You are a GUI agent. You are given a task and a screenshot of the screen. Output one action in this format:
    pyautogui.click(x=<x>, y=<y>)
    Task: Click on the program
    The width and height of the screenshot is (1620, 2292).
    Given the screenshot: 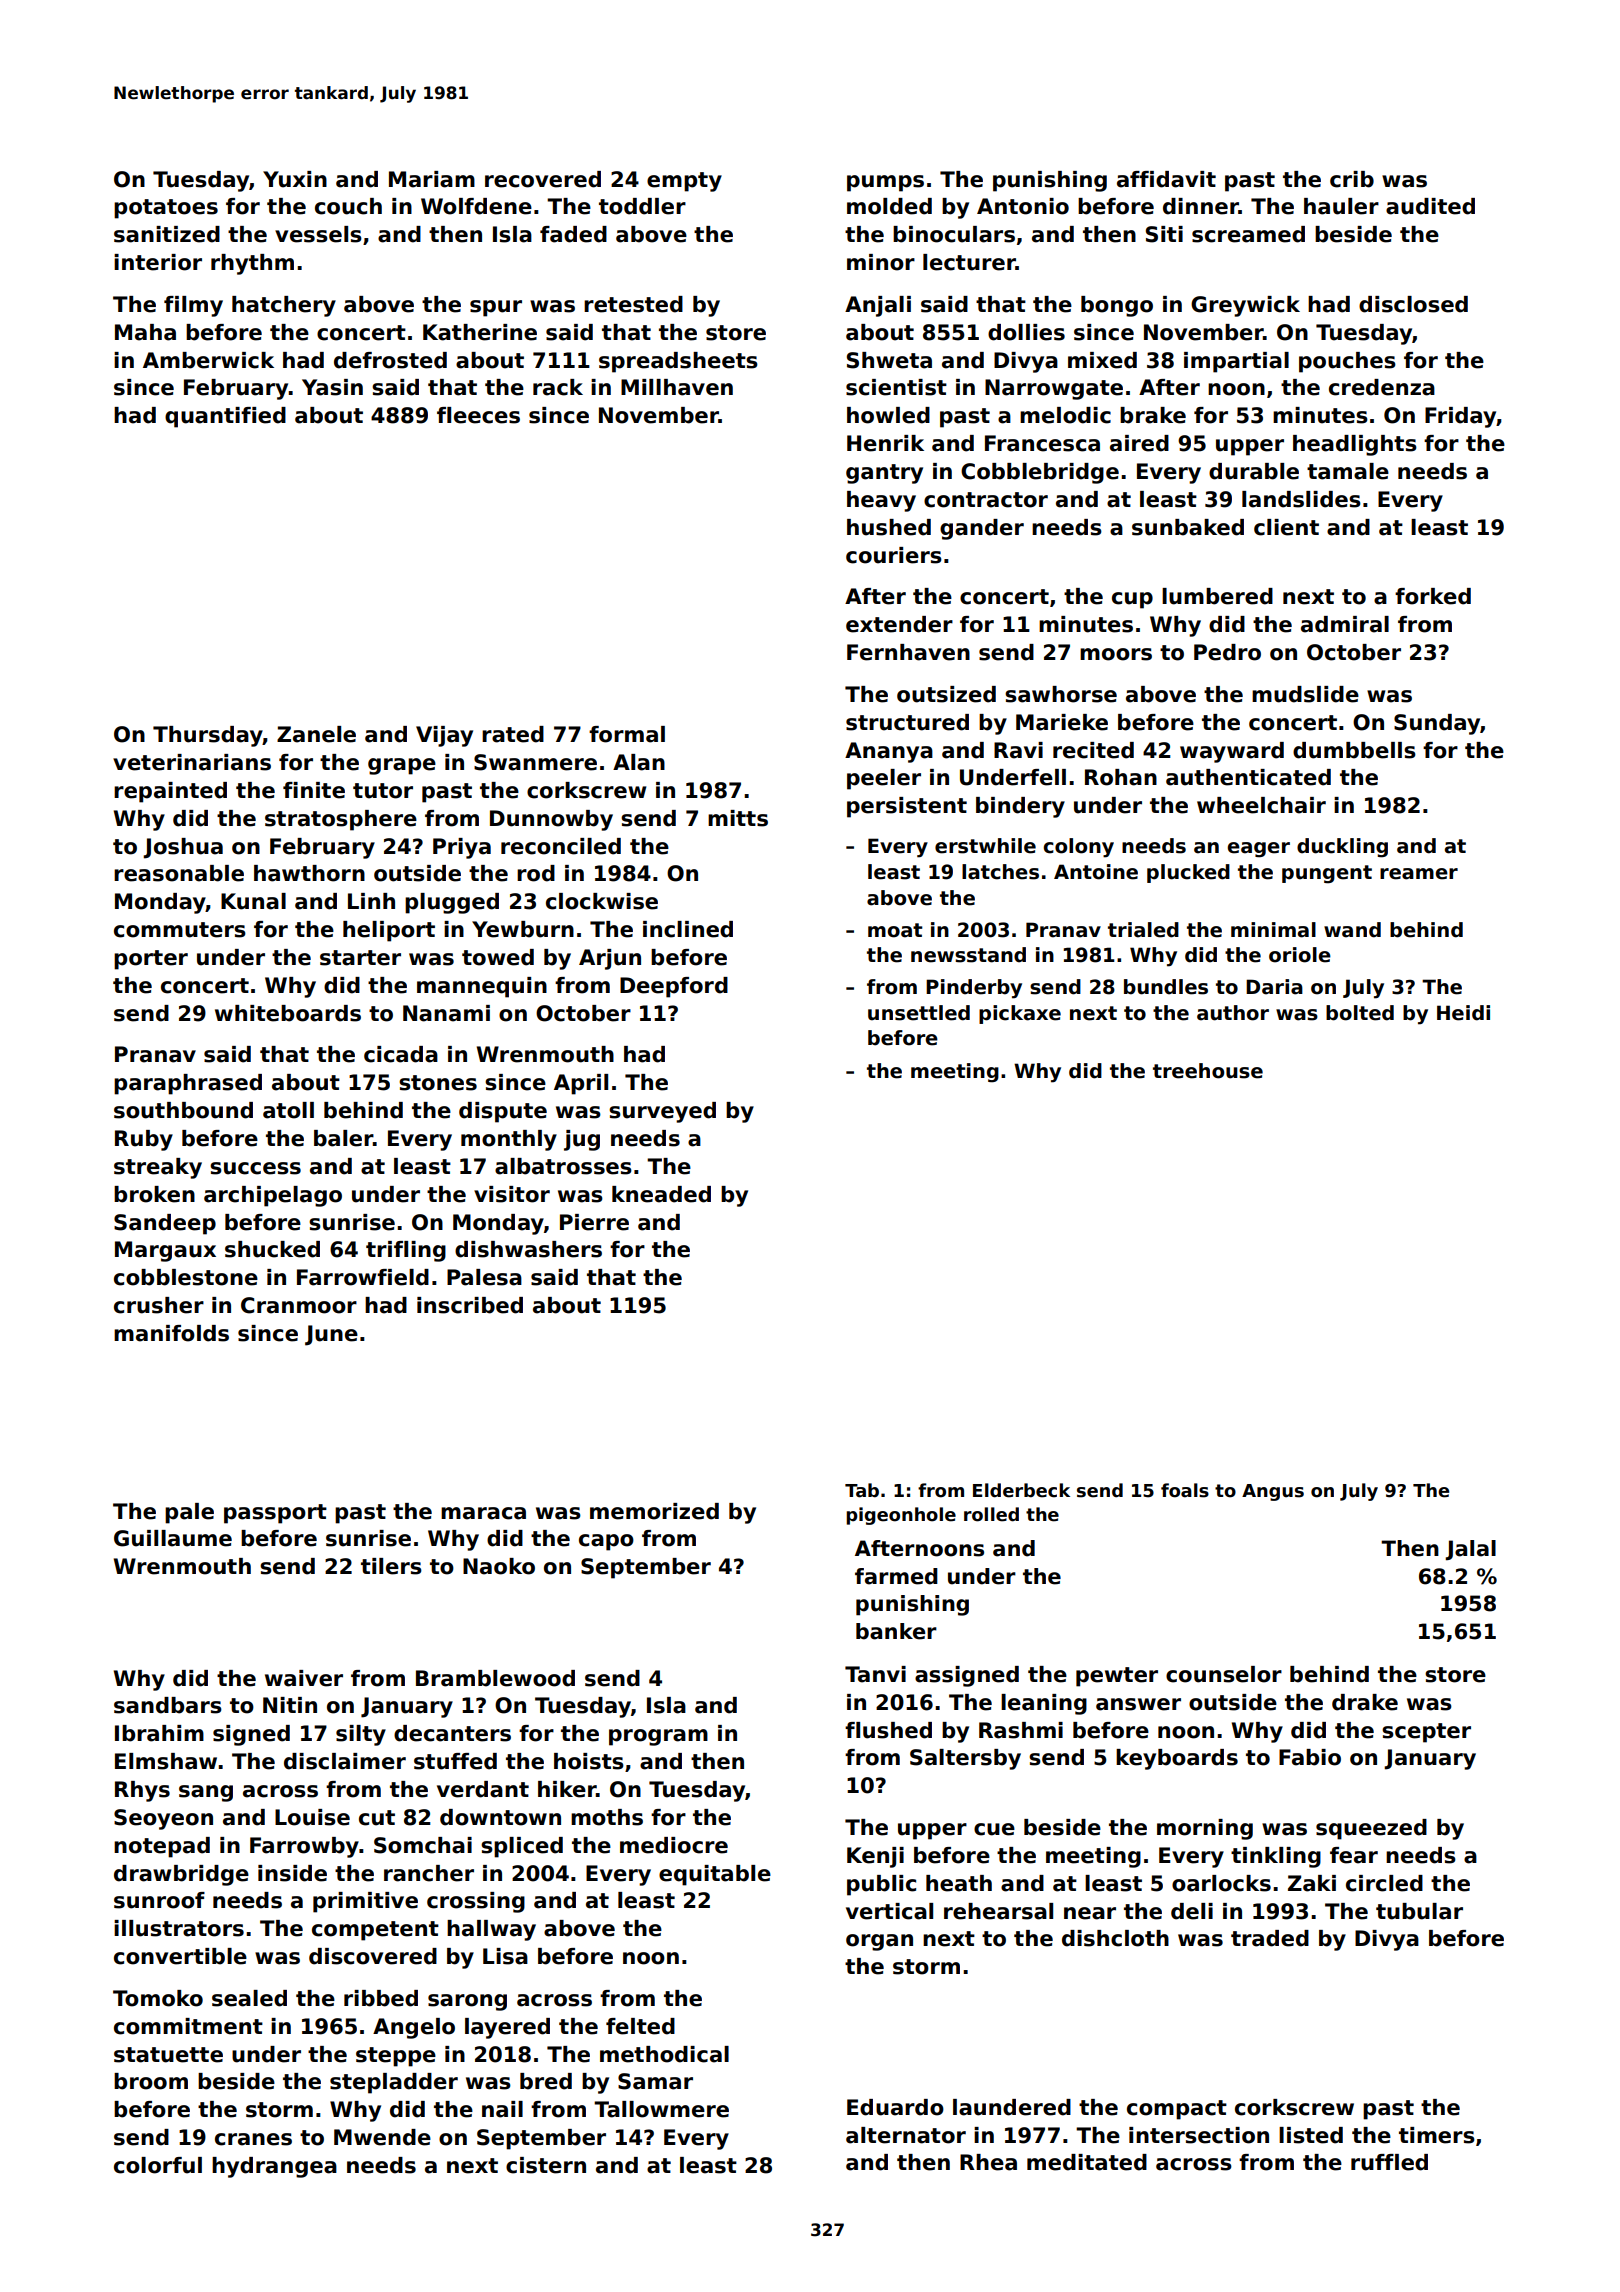 What is the action you would take?
    pyautogui.click(x=658, y=1737)
